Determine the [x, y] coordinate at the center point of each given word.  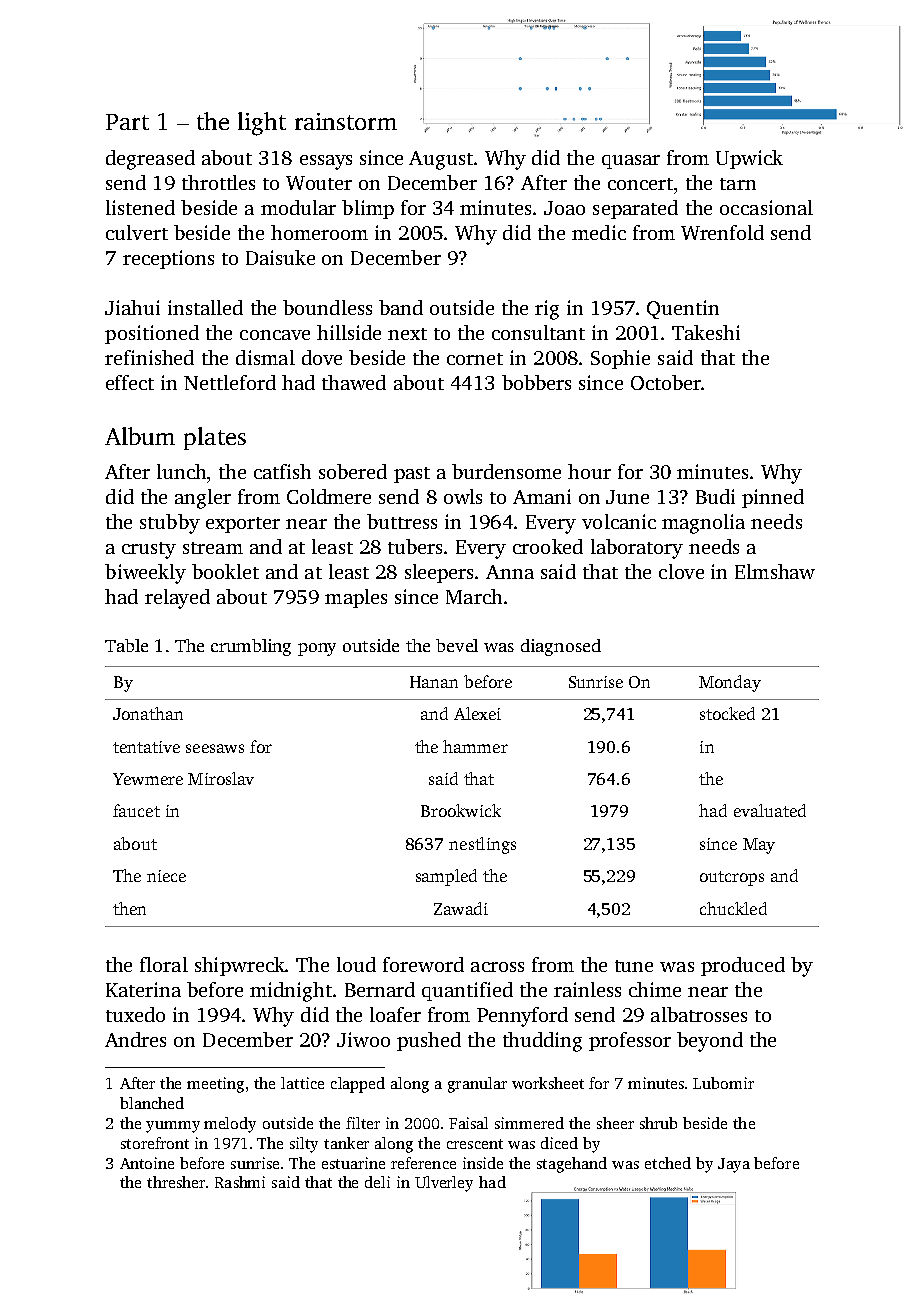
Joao [564, 208]
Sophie [620, 359]
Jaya [734, 1165]
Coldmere [329, 496]
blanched [152, 1103]
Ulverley [444, 1184]
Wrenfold [722, 232]
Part [127, 122]
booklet [225, 571]
